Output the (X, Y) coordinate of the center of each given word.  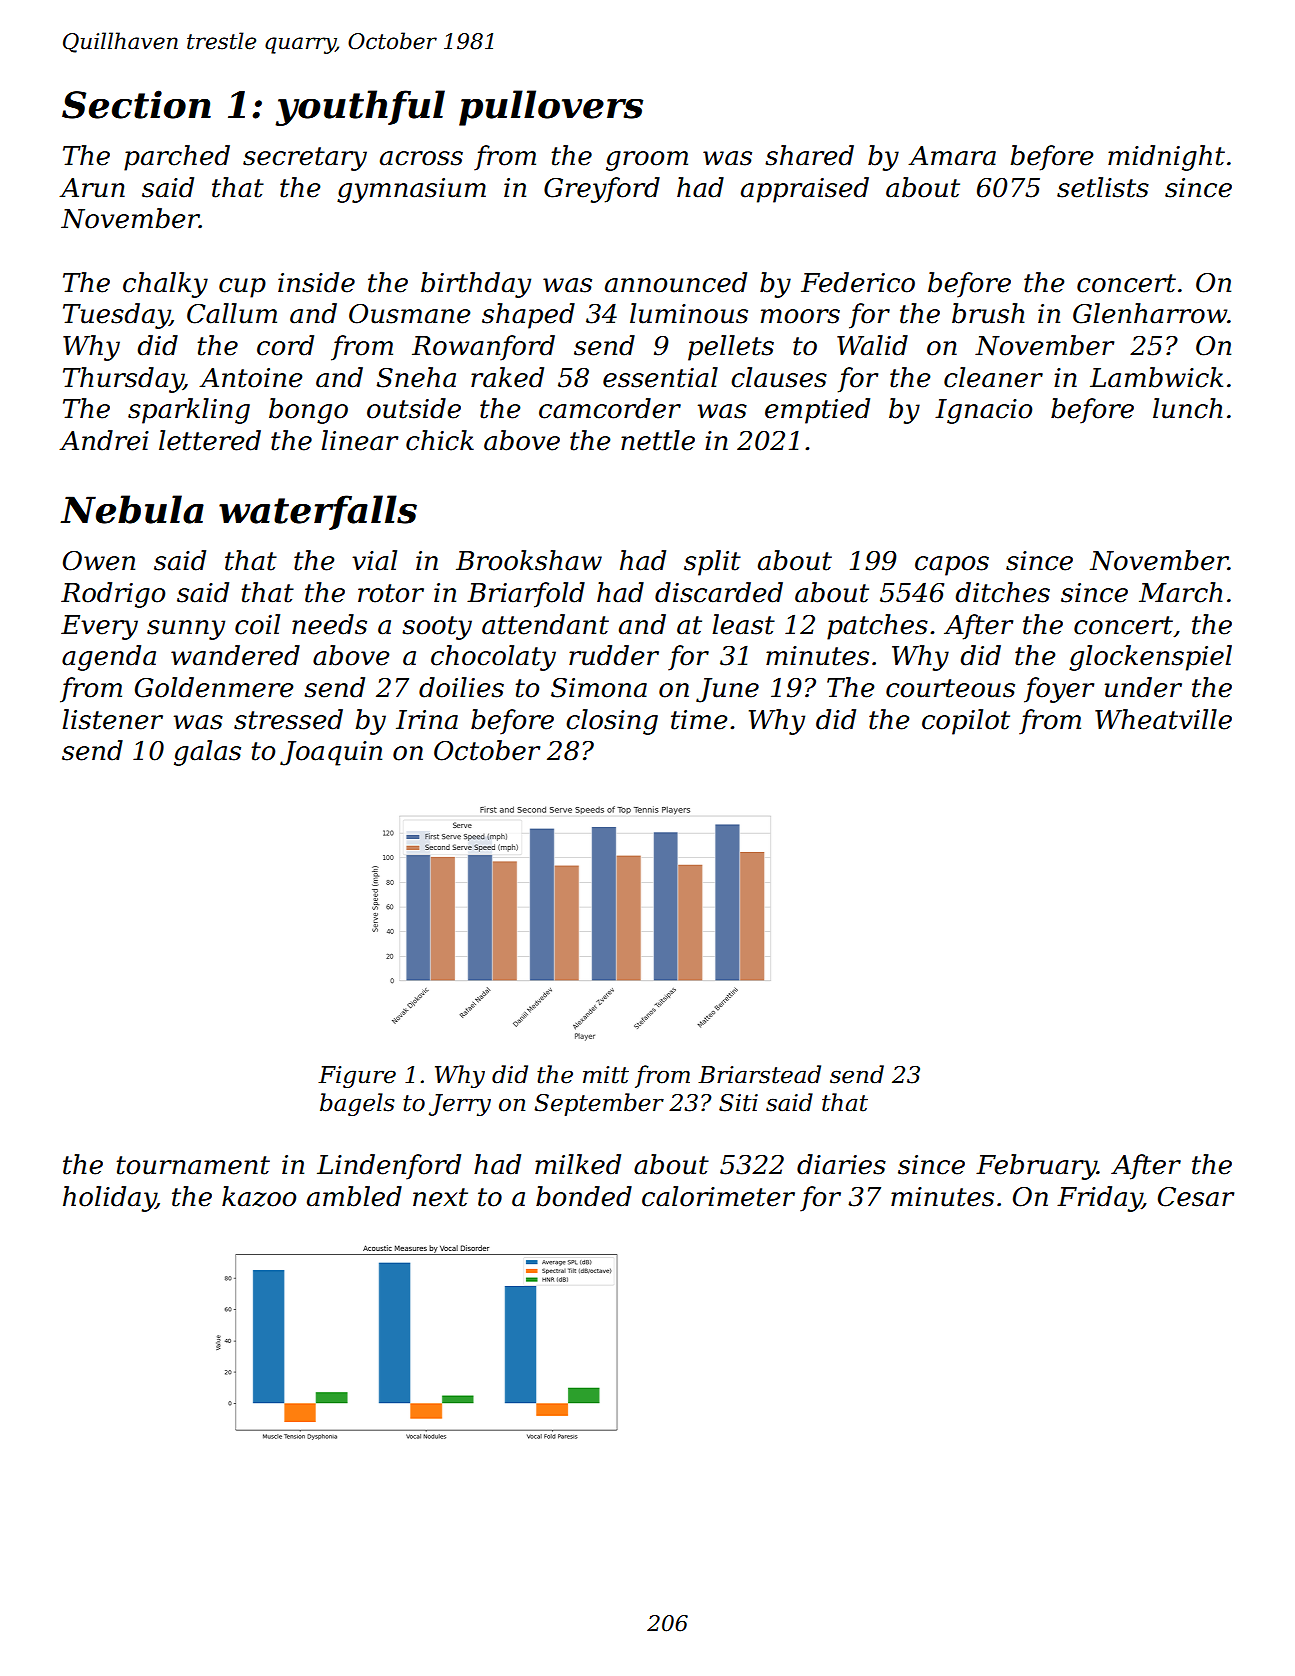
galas (207, 753)
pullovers (551, 108)
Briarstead (759, 1074)
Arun (92, 188)
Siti (738, 1103)
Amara (952, 156)
